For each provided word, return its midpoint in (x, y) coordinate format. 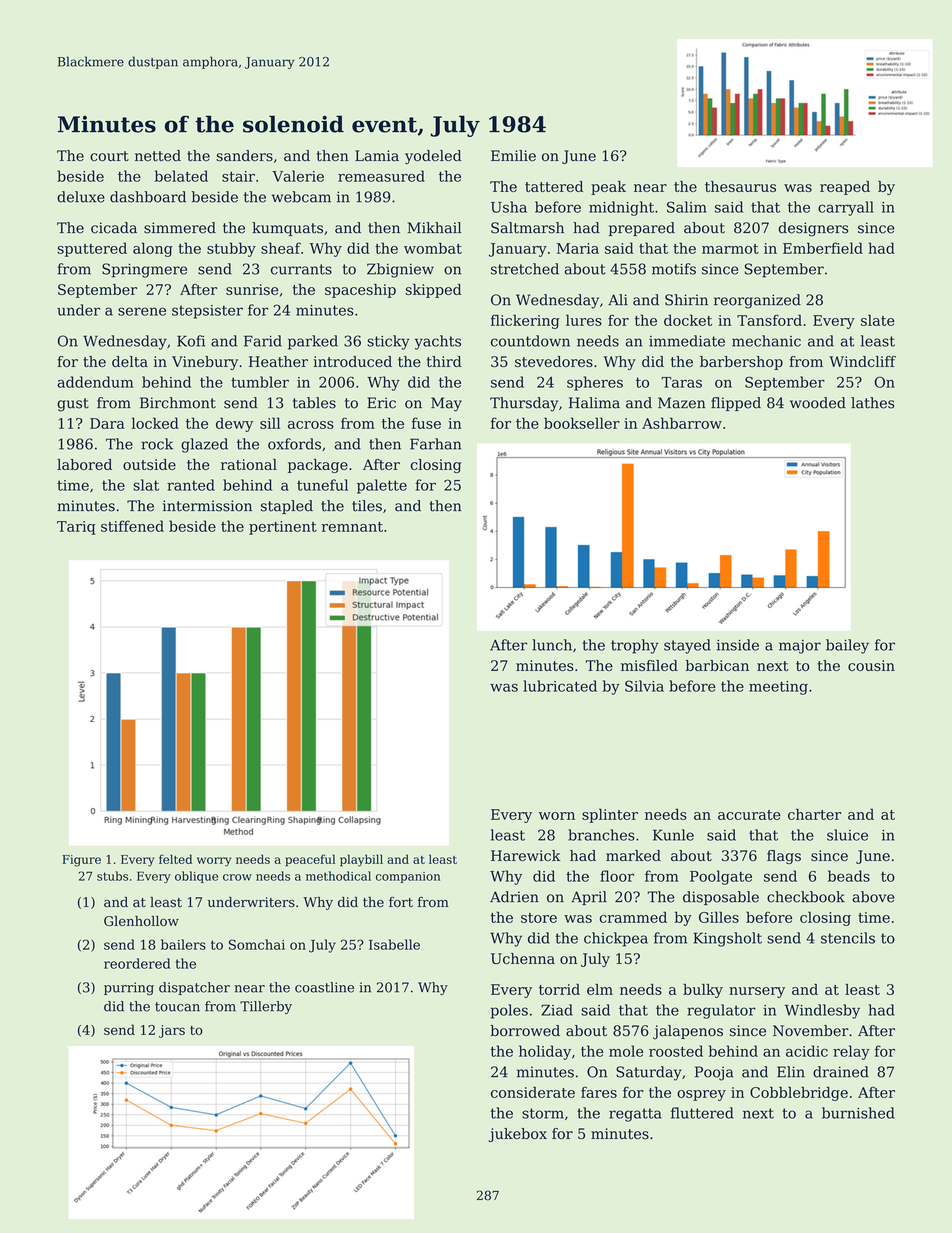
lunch (552, 645)
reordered (137, 963)
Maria (578, 248)
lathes (872, 403)
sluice (847, 835)
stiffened (132, 526)
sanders (244, 156)
